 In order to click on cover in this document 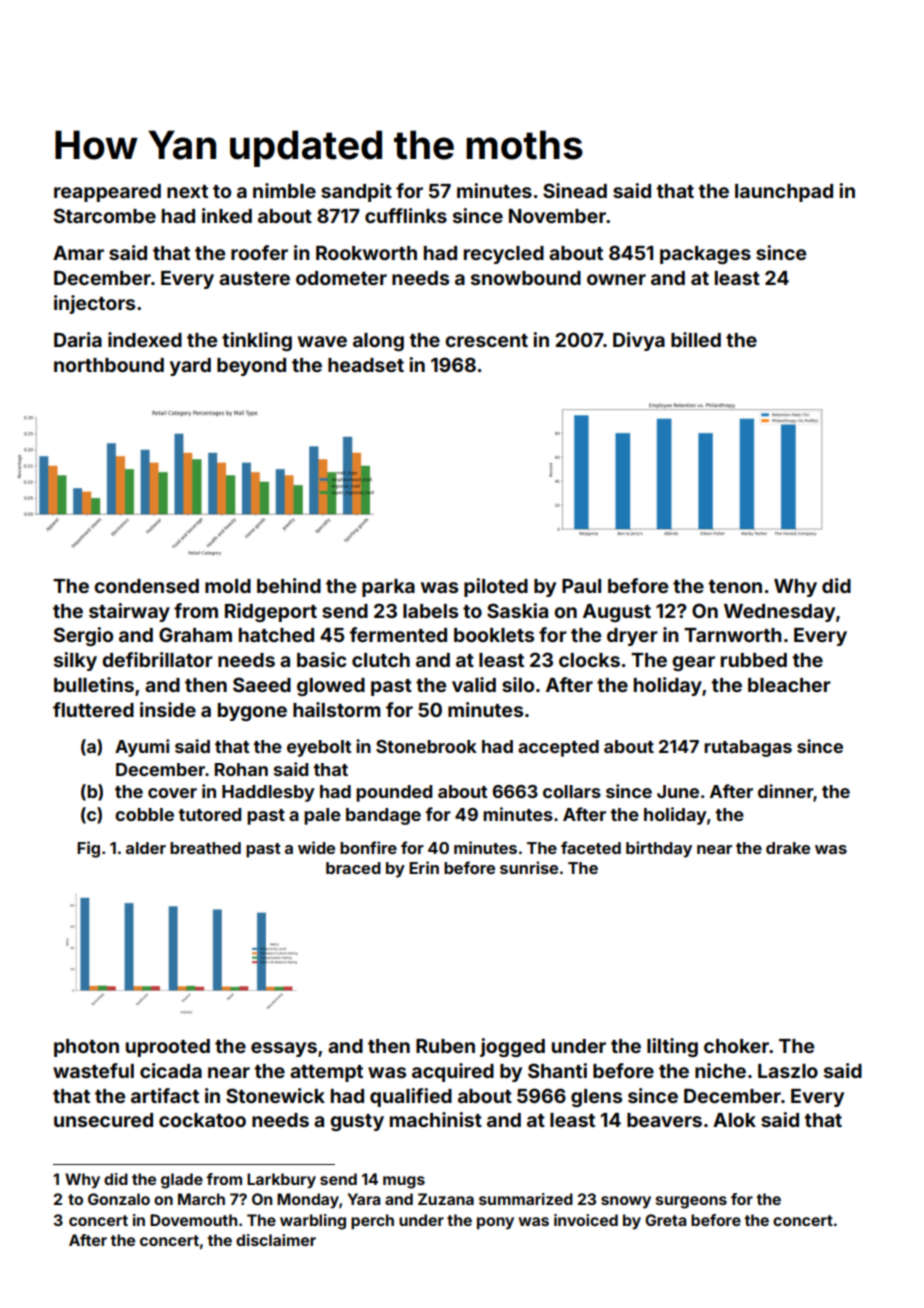, I will do `click(172, 793)`.
